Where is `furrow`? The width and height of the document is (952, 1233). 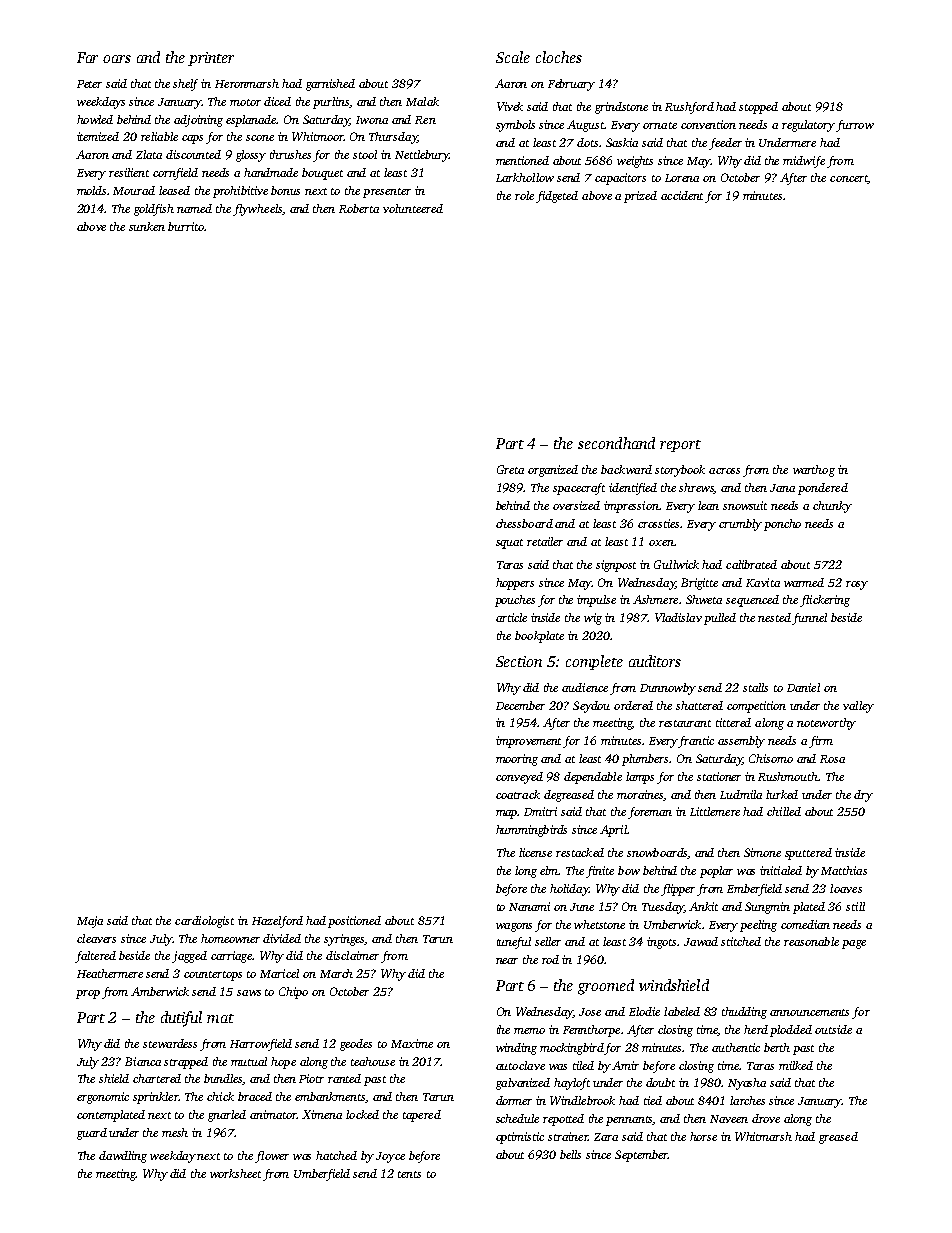
furrow is located at coordinates (855, 126).
